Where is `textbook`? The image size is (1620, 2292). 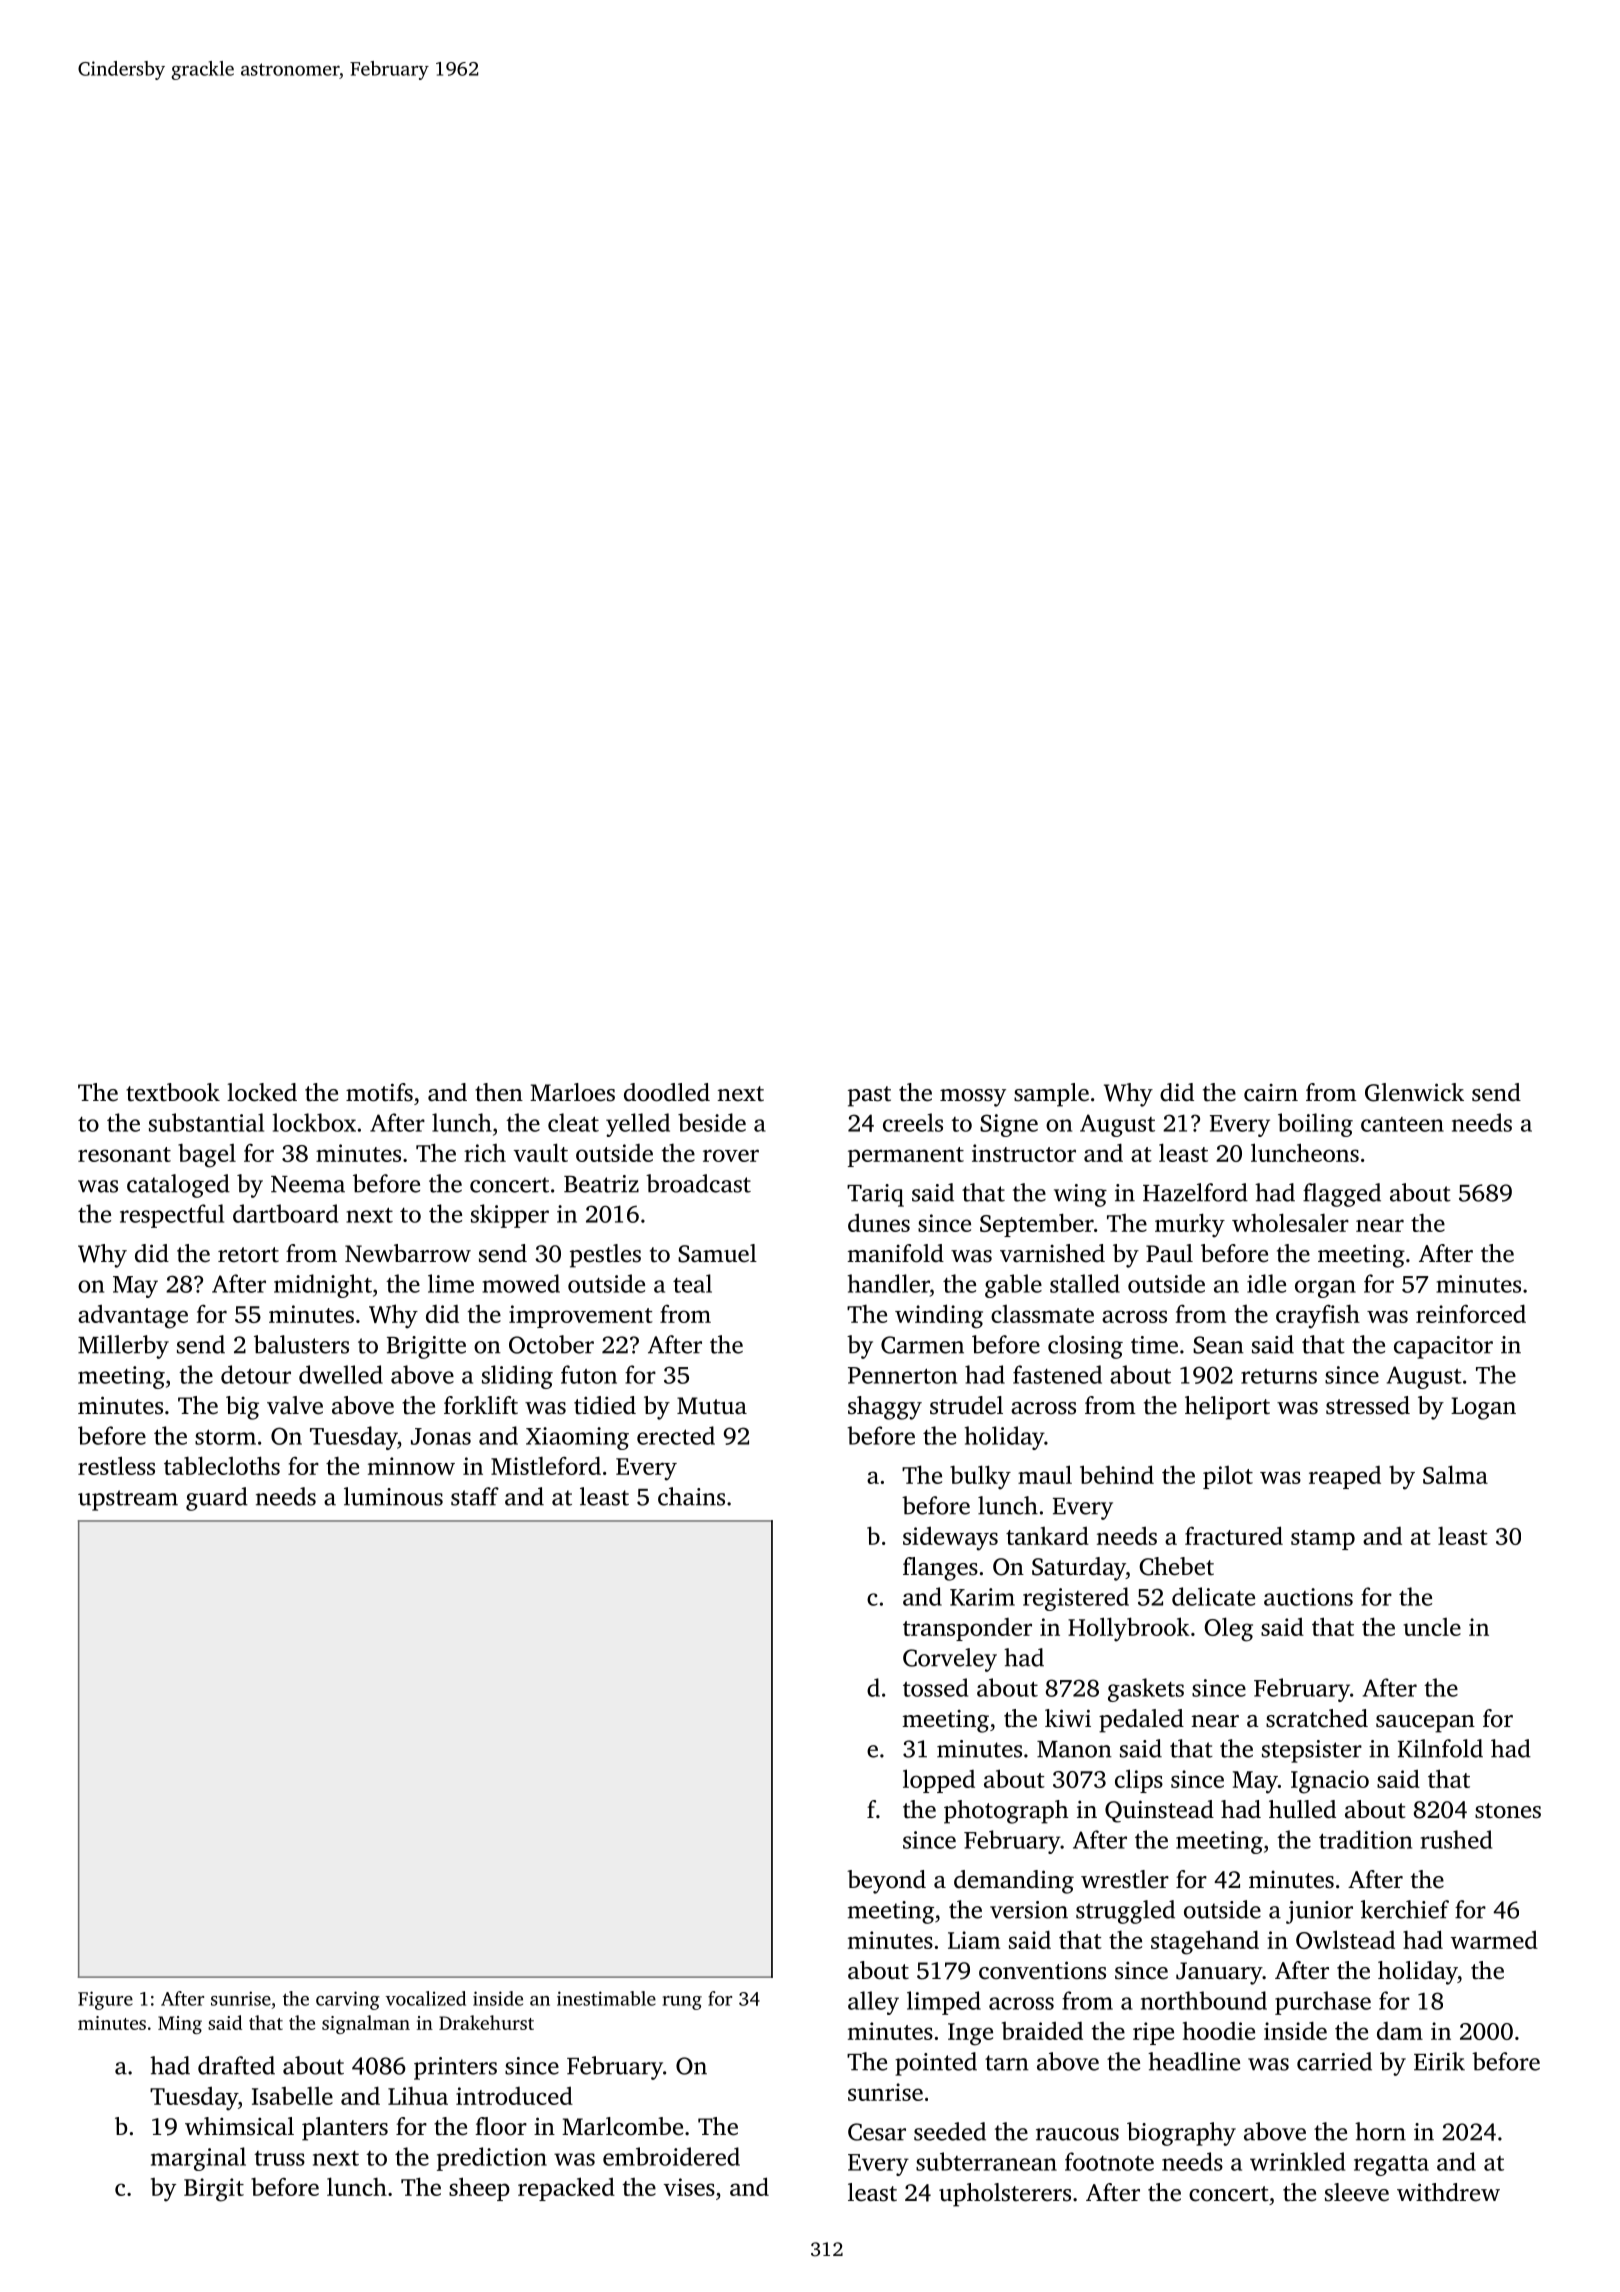
textbook is located at coordinates (173, 1092).
